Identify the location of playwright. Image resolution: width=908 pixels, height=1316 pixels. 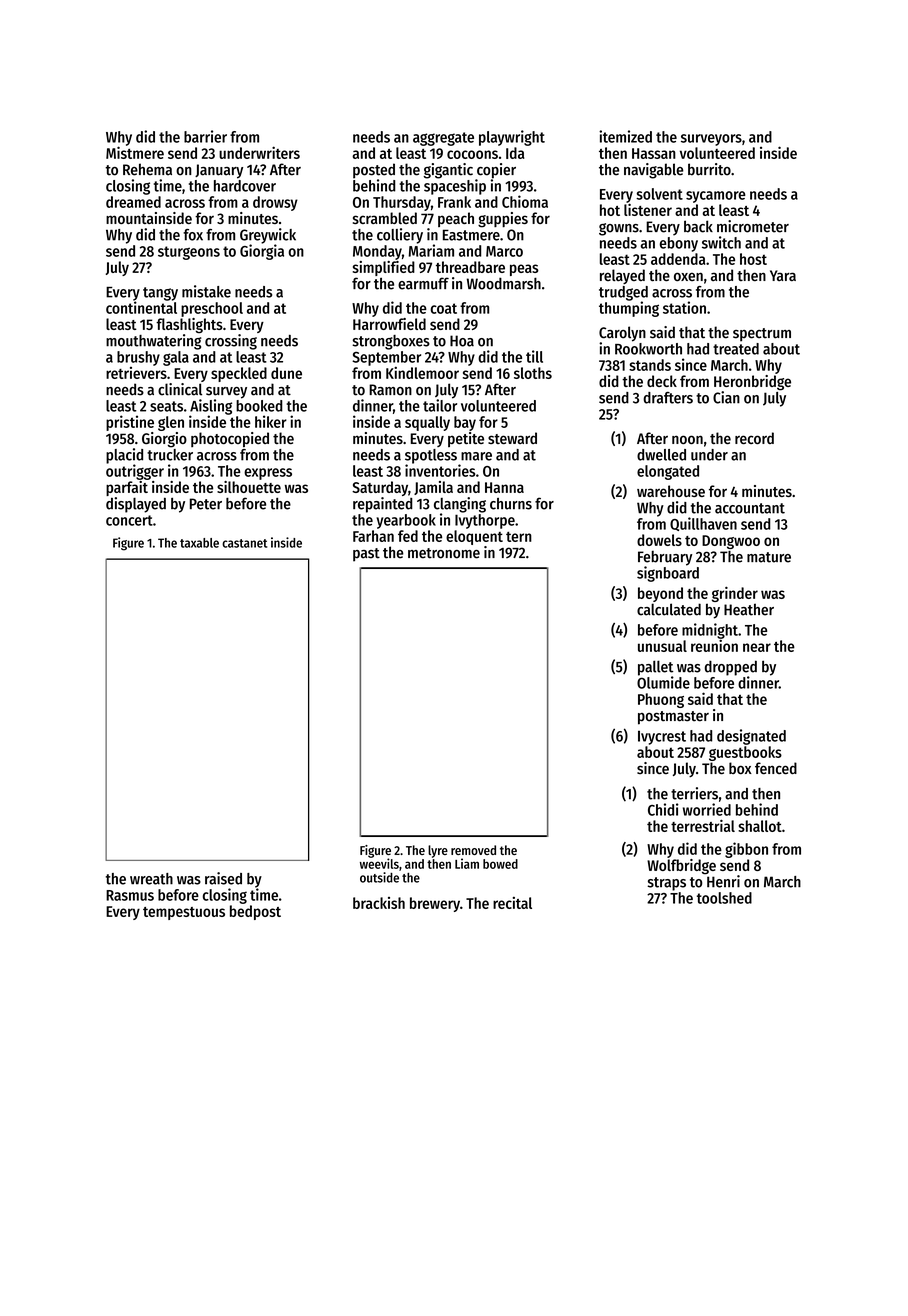
(512, 138).
